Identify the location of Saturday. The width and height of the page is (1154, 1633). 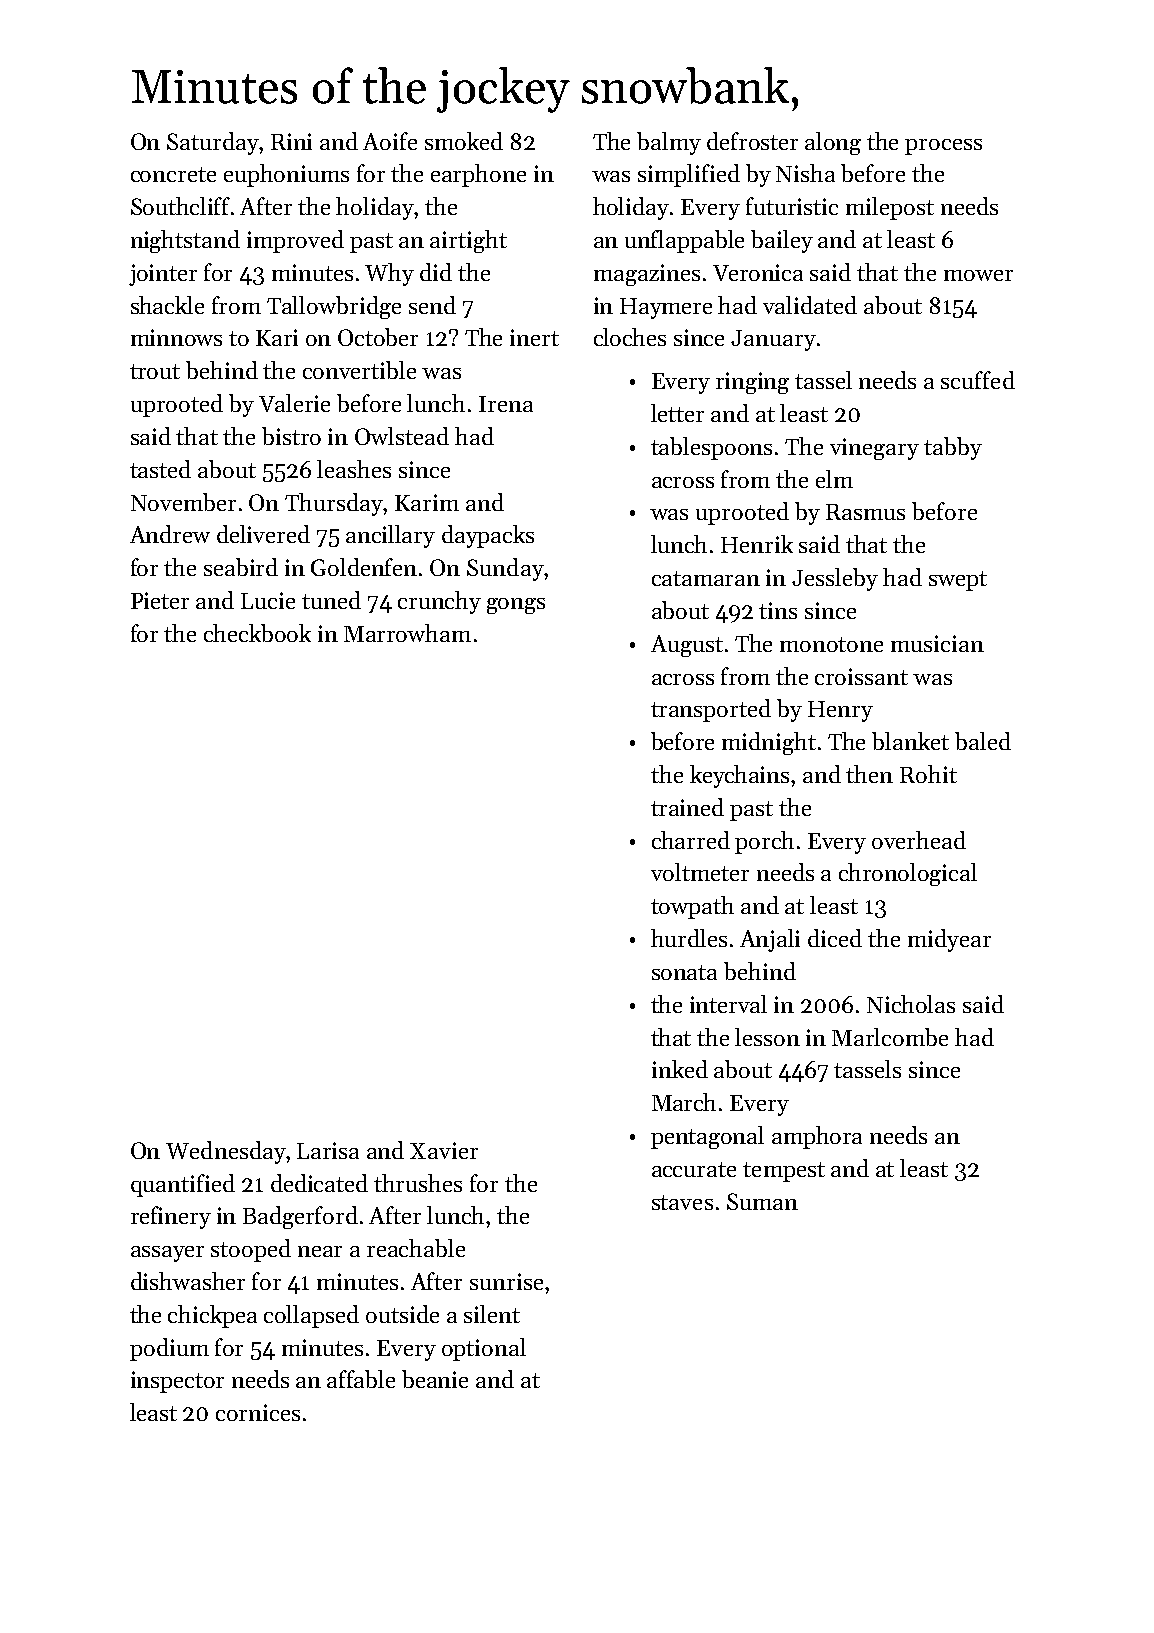
(213, 143).
